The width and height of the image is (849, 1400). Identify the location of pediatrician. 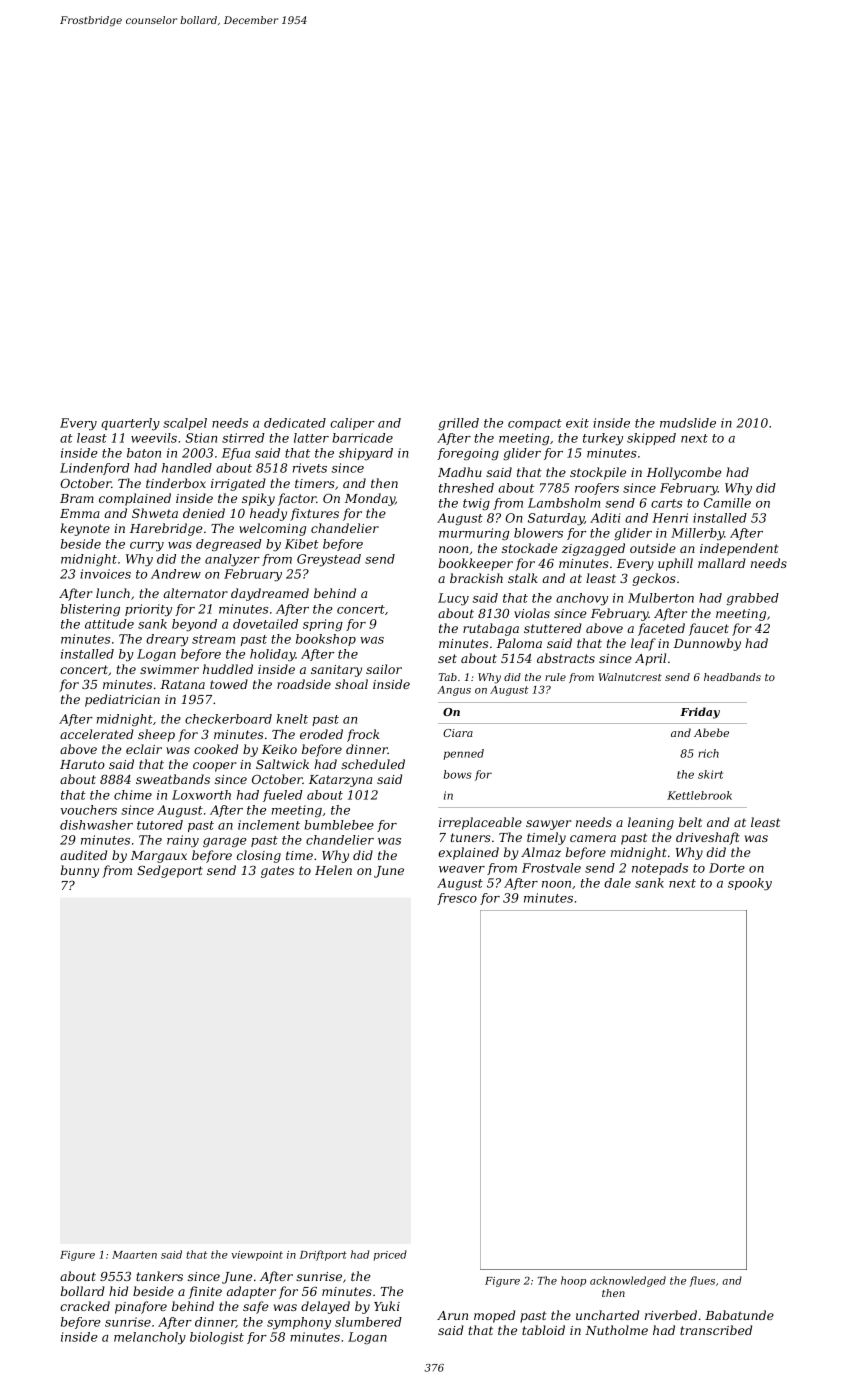
(122, 700).
